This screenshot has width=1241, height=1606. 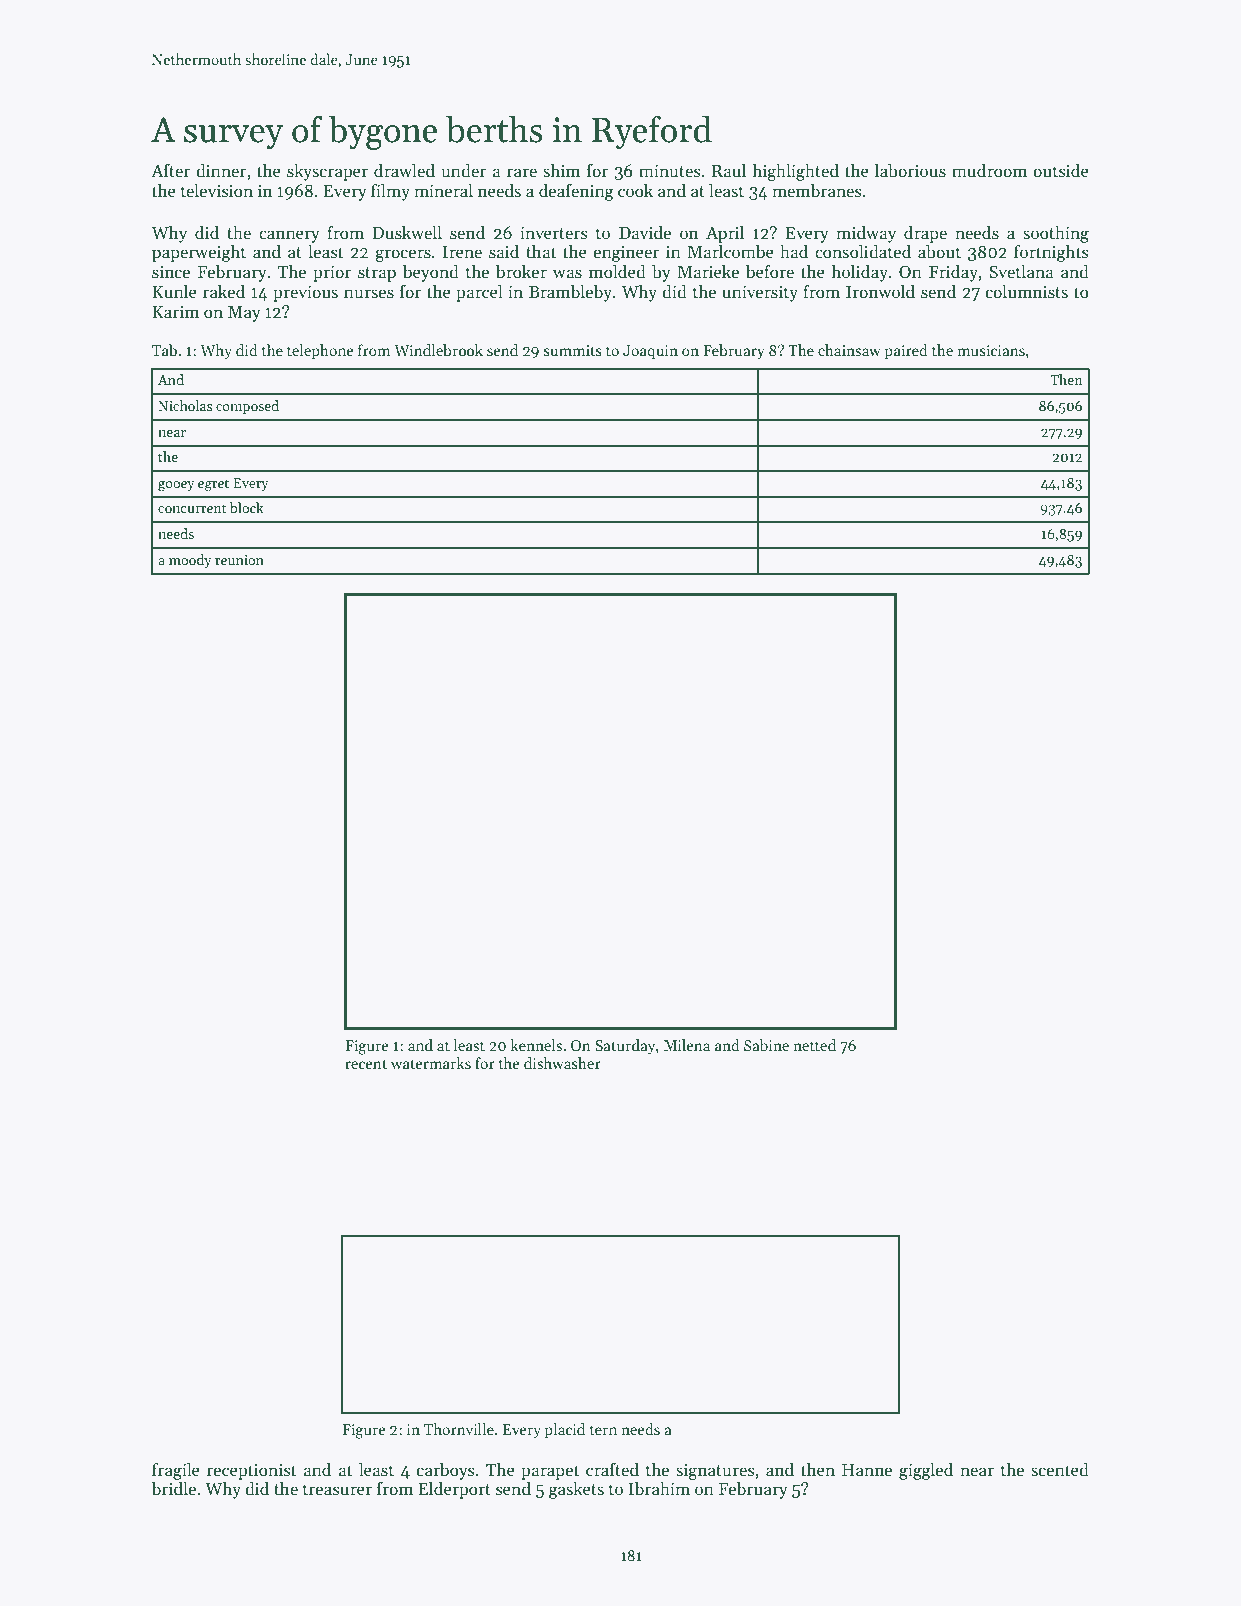 What do you see at coordinates (650, 352) in the screenshot?
I see `Joaquin` at bounding box center [650, 352].
